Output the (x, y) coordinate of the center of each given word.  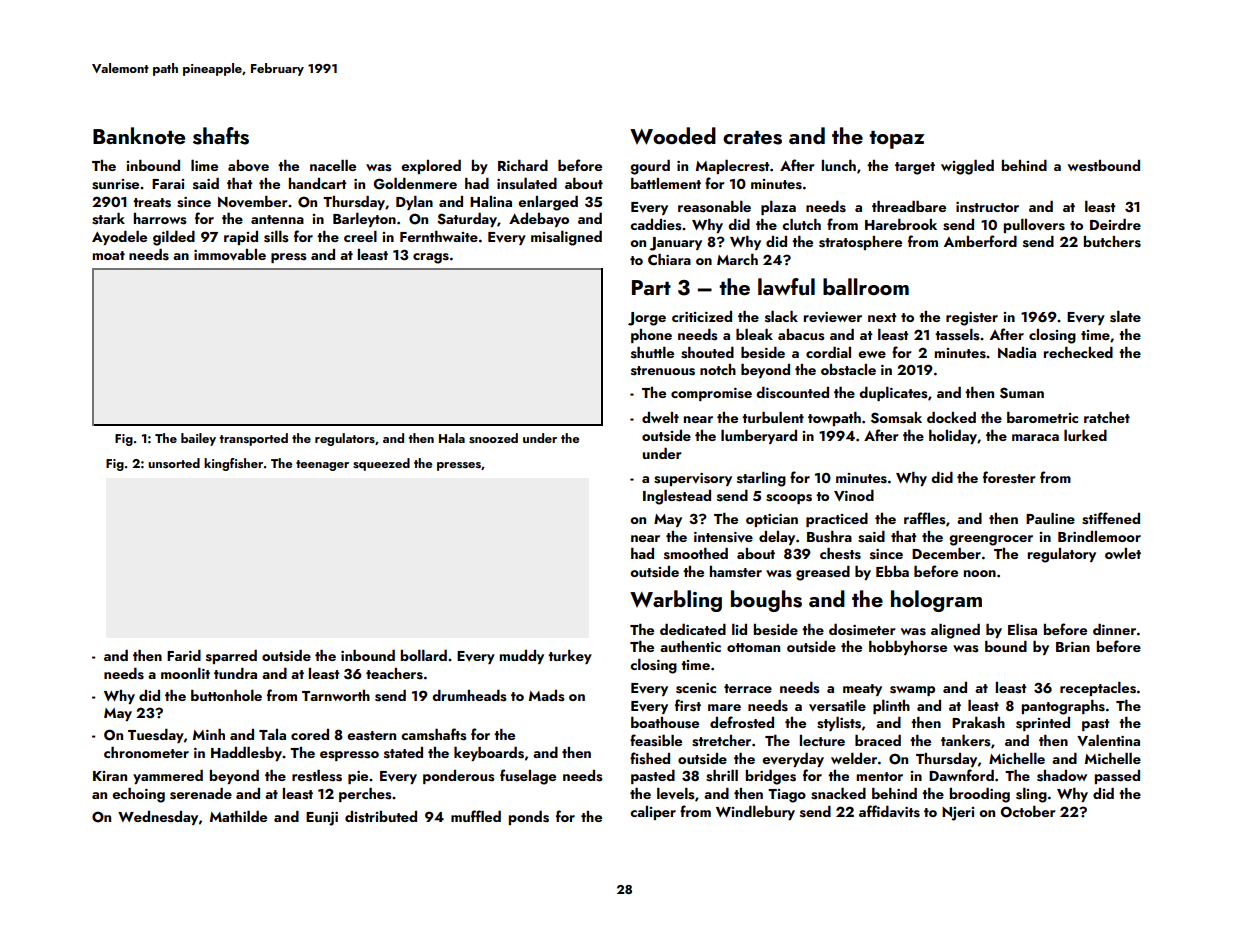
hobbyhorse (908, 648)
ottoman (753, 647)
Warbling (676, 601)
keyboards (489, 754)
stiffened (1111, 518)
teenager (322, 465)
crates (752, 138)
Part (651, 287)
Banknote (139, 135)
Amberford (980, 241)
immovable (230, 255)
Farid (184, 655)
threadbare (909, 206)
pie (358, 777)
